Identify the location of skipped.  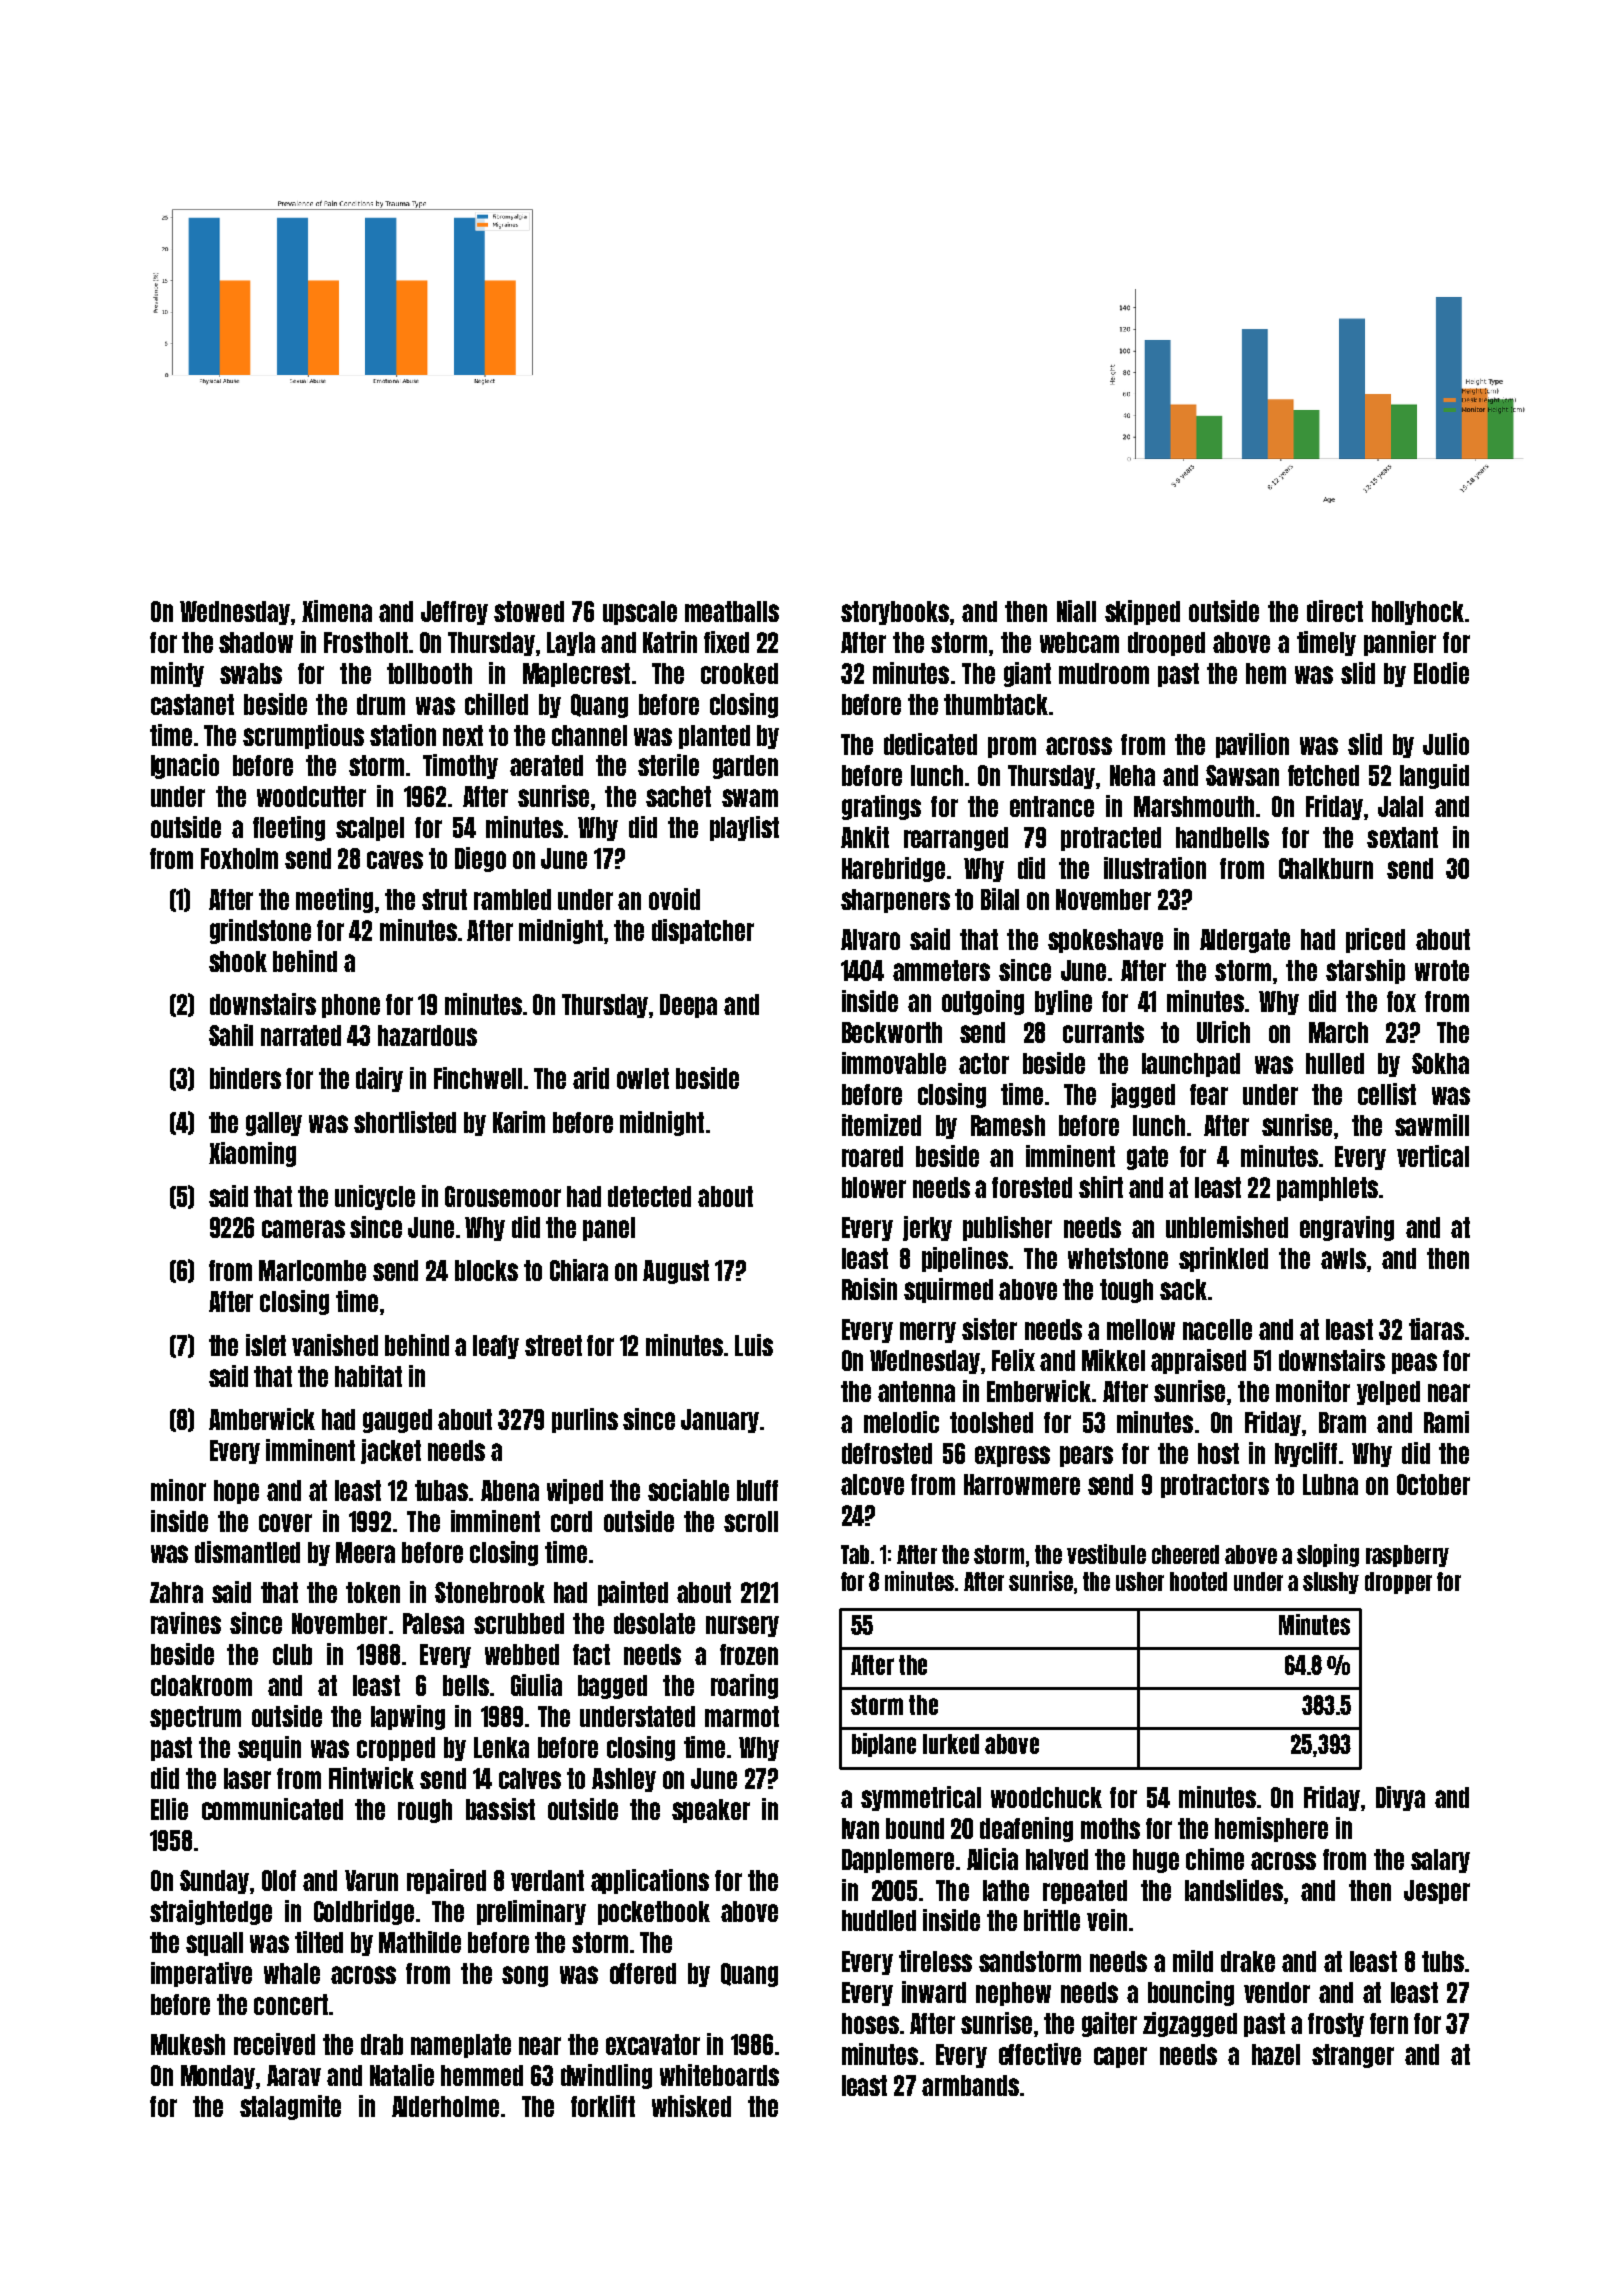
(1142, 612).
